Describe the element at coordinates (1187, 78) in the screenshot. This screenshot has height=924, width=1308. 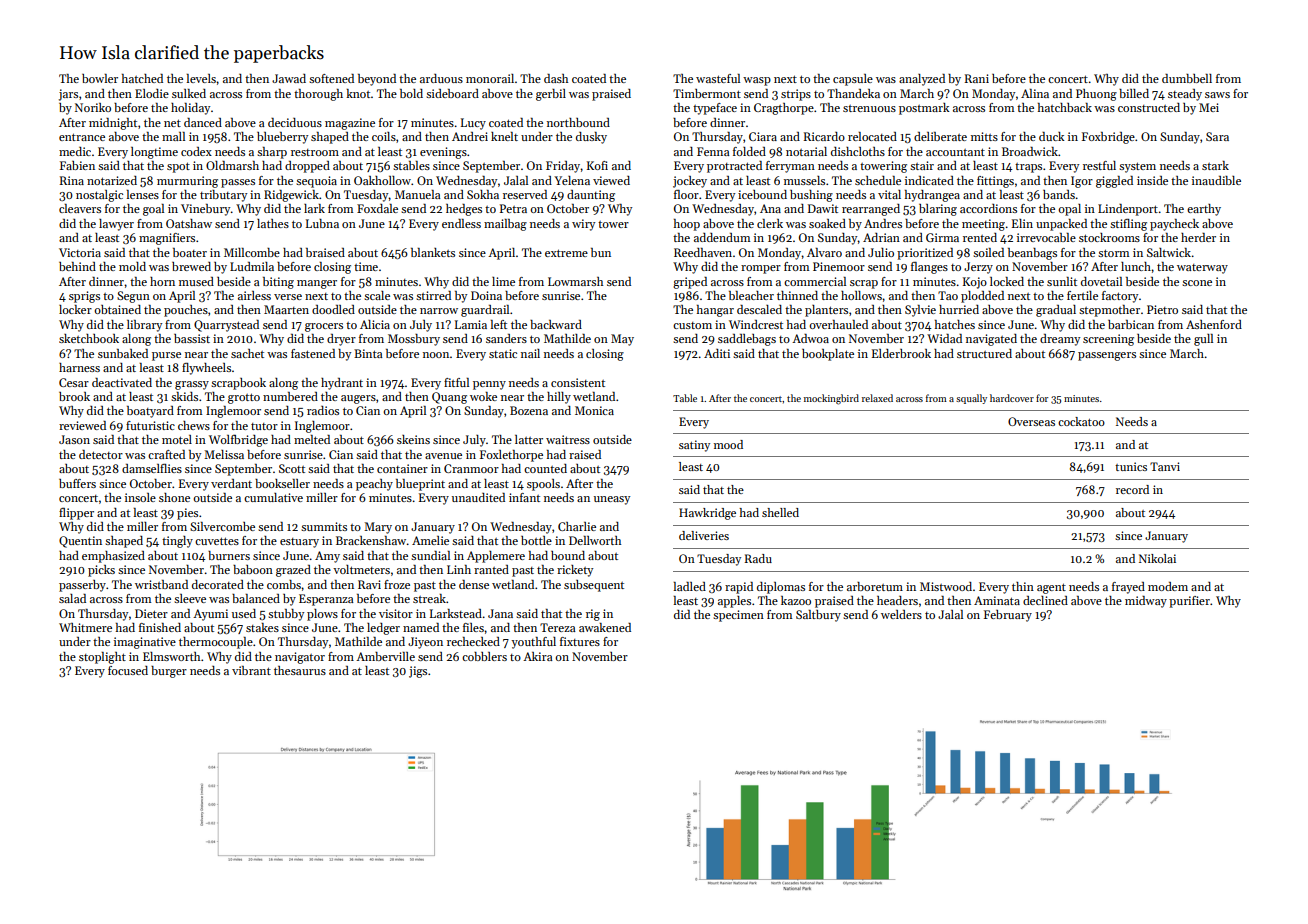
I see `dumbbell` at that location.
